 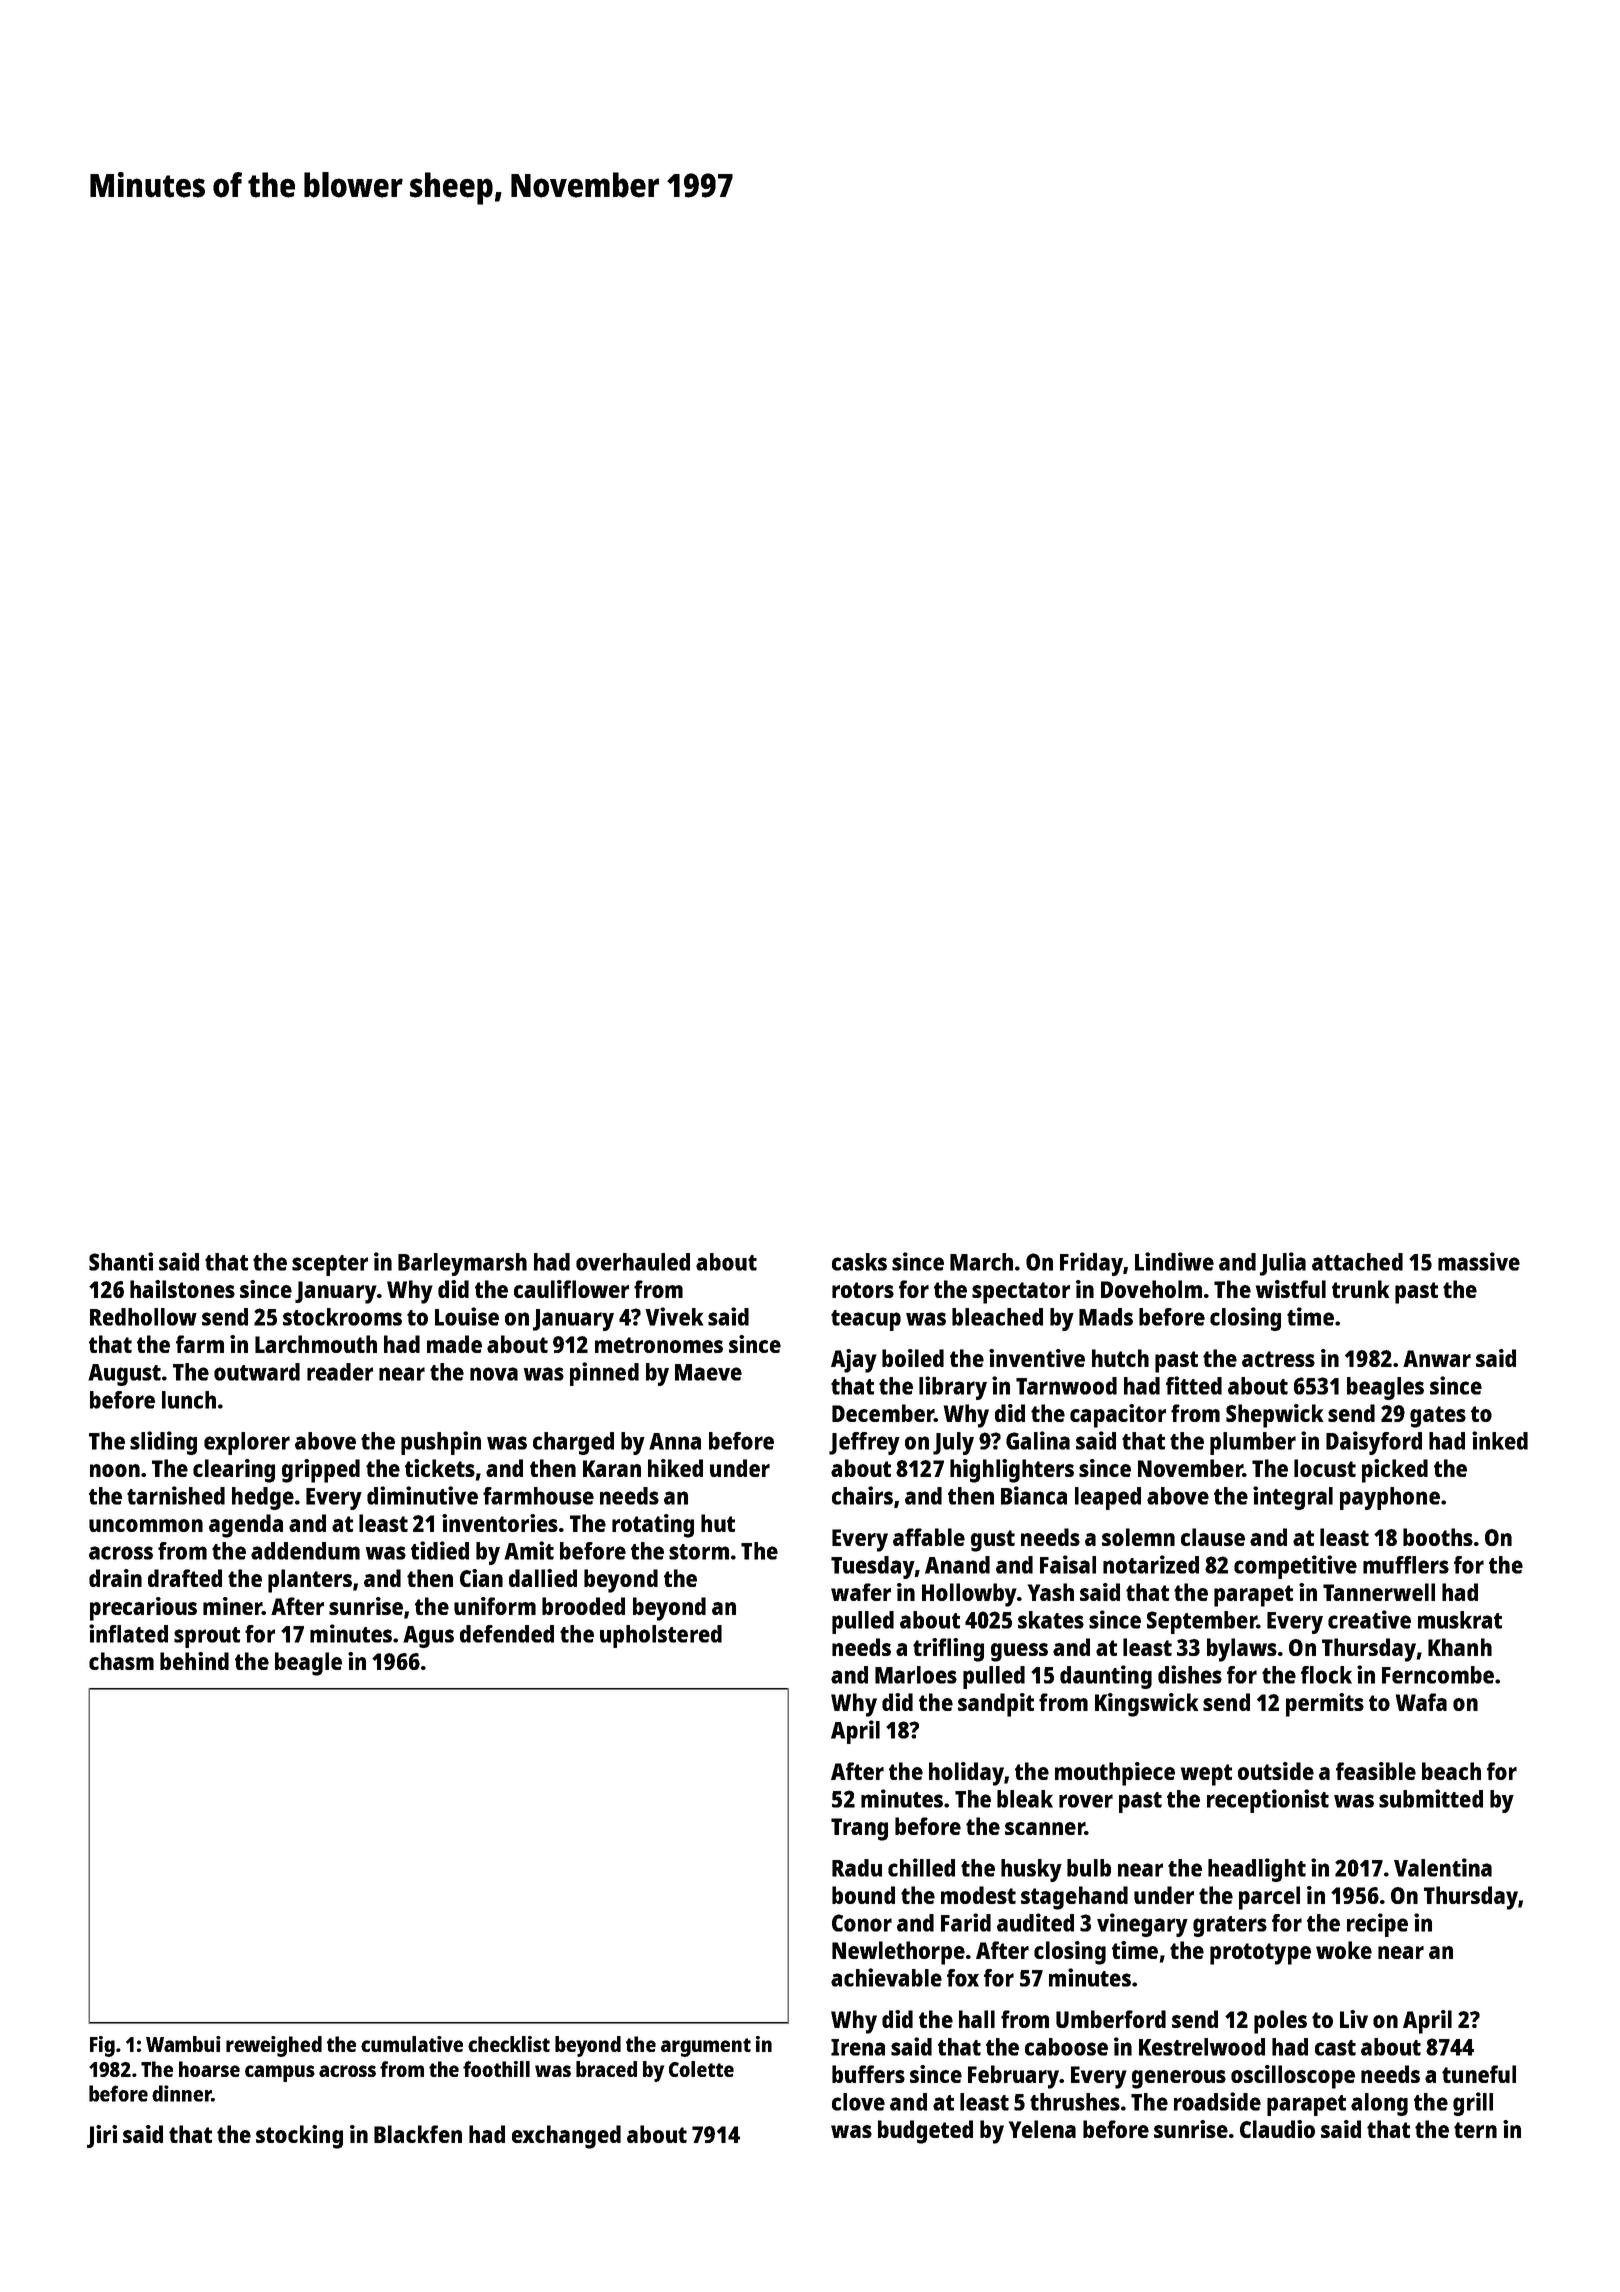 I want to click on behind, so click(x=194, y=1661).
